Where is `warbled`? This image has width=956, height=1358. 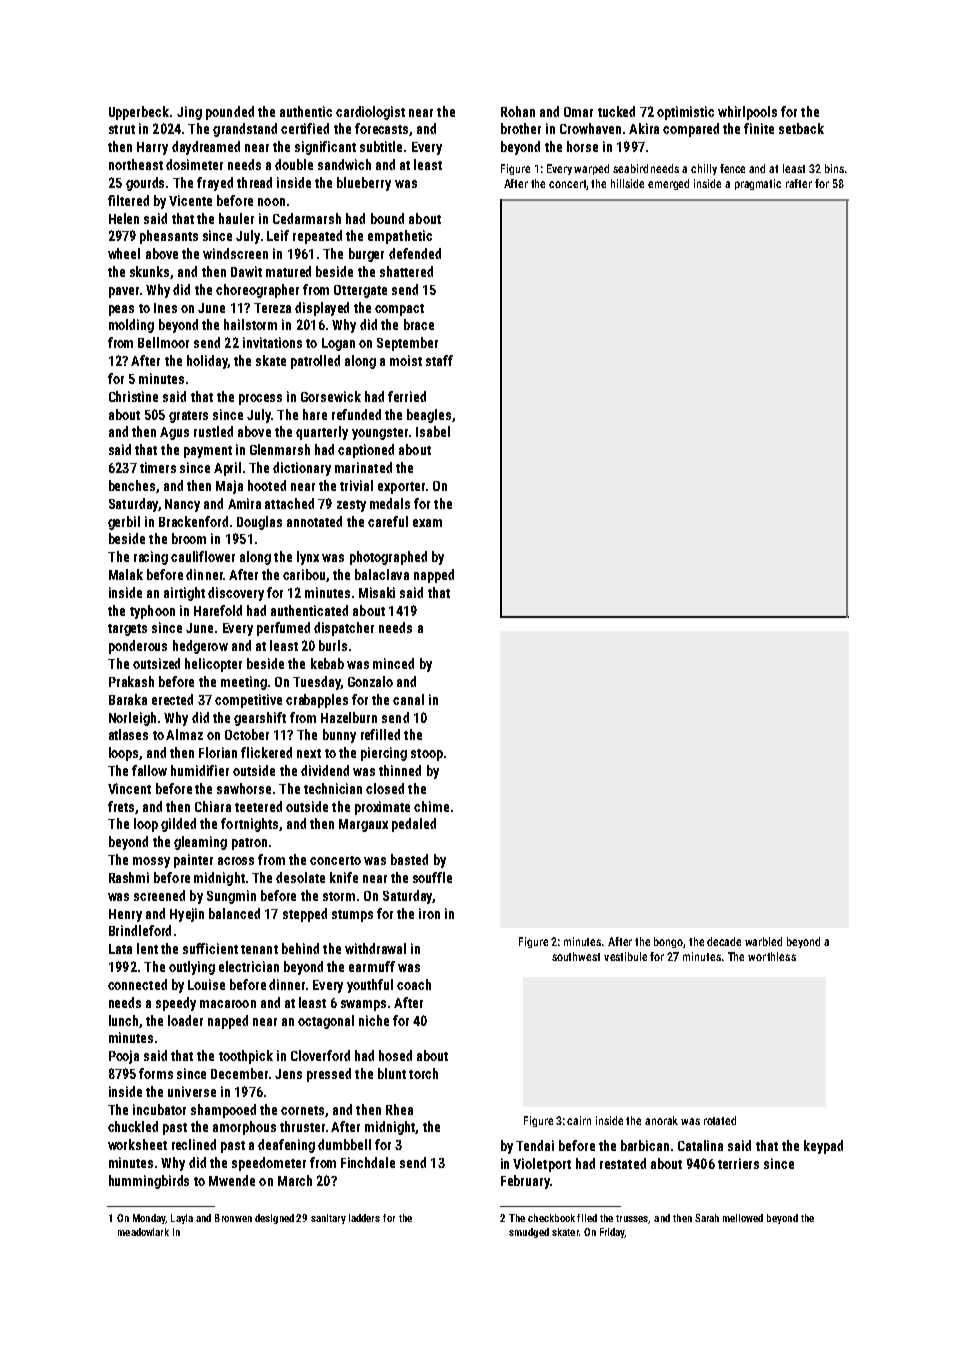
warbled is located at coordinates (763, 941).
